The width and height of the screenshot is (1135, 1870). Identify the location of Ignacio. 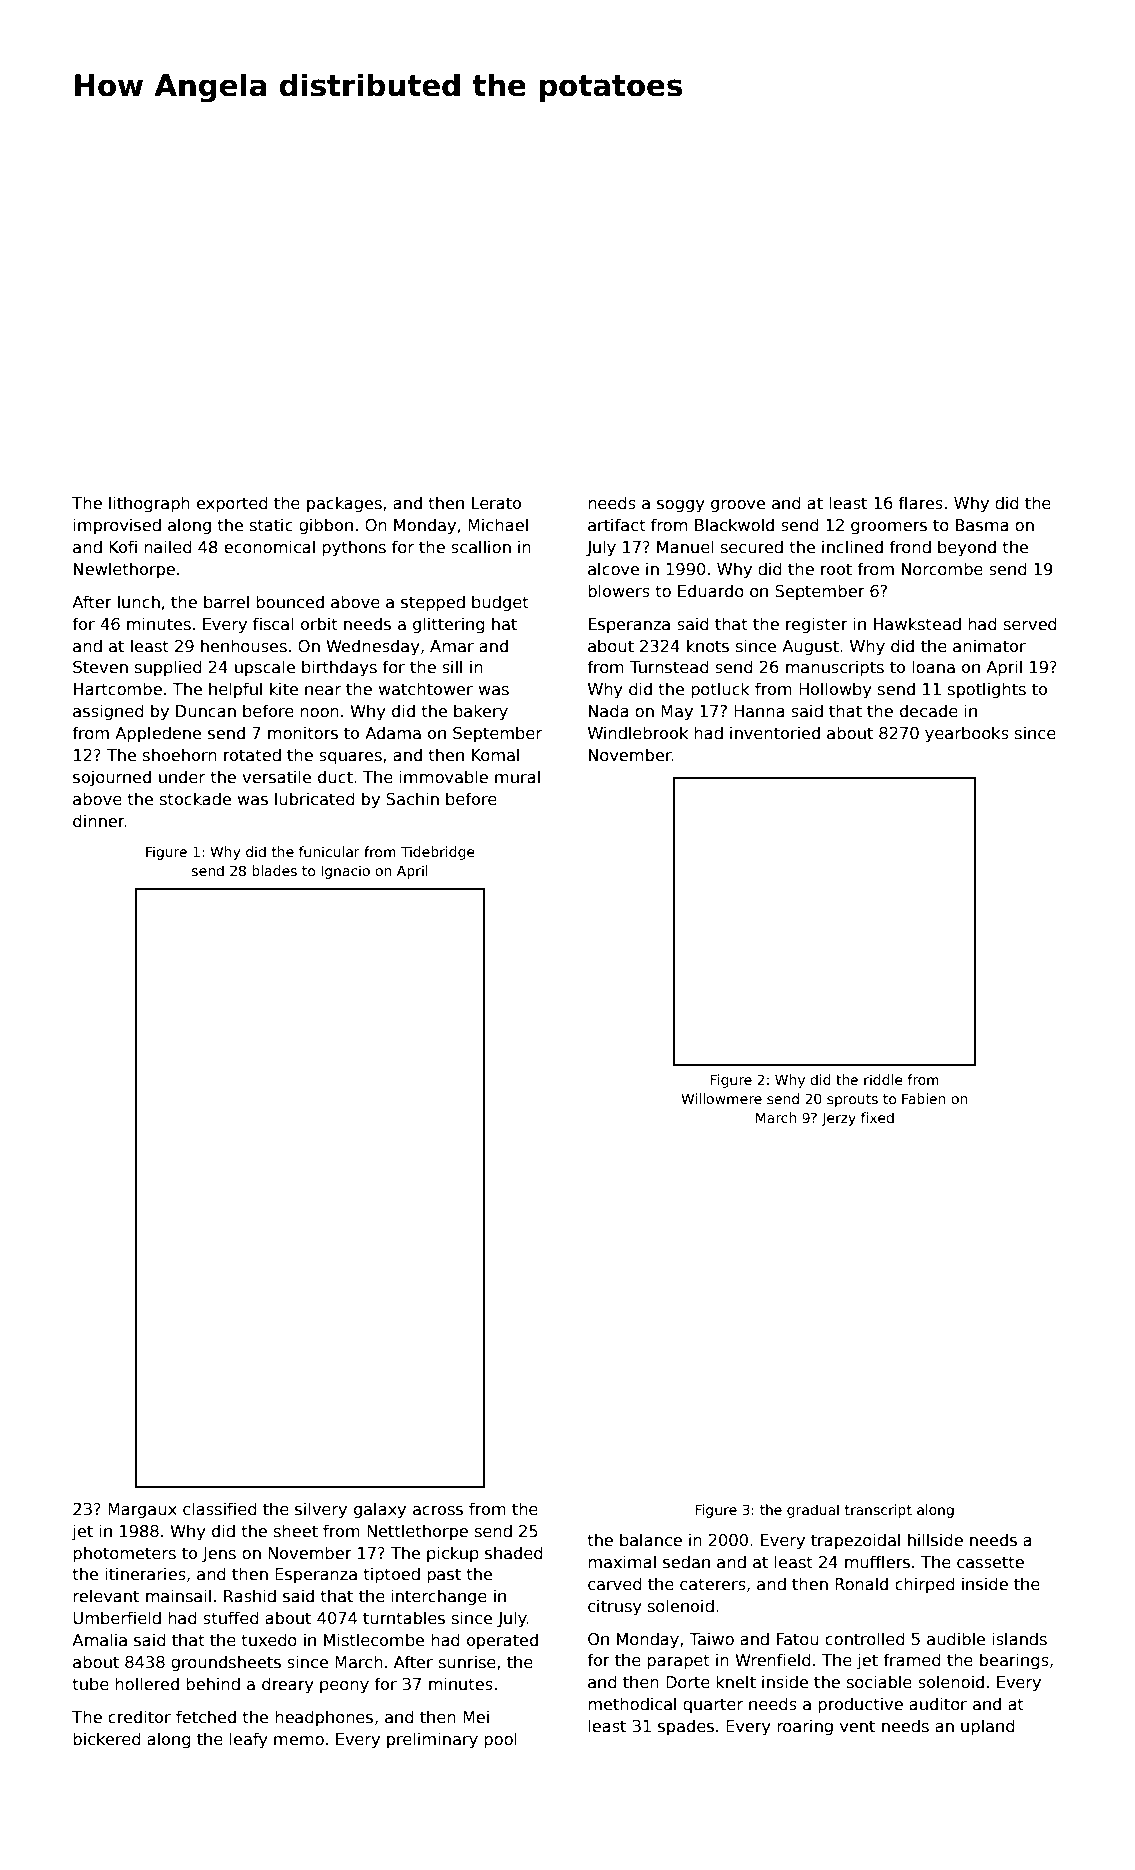
(345, 872).
